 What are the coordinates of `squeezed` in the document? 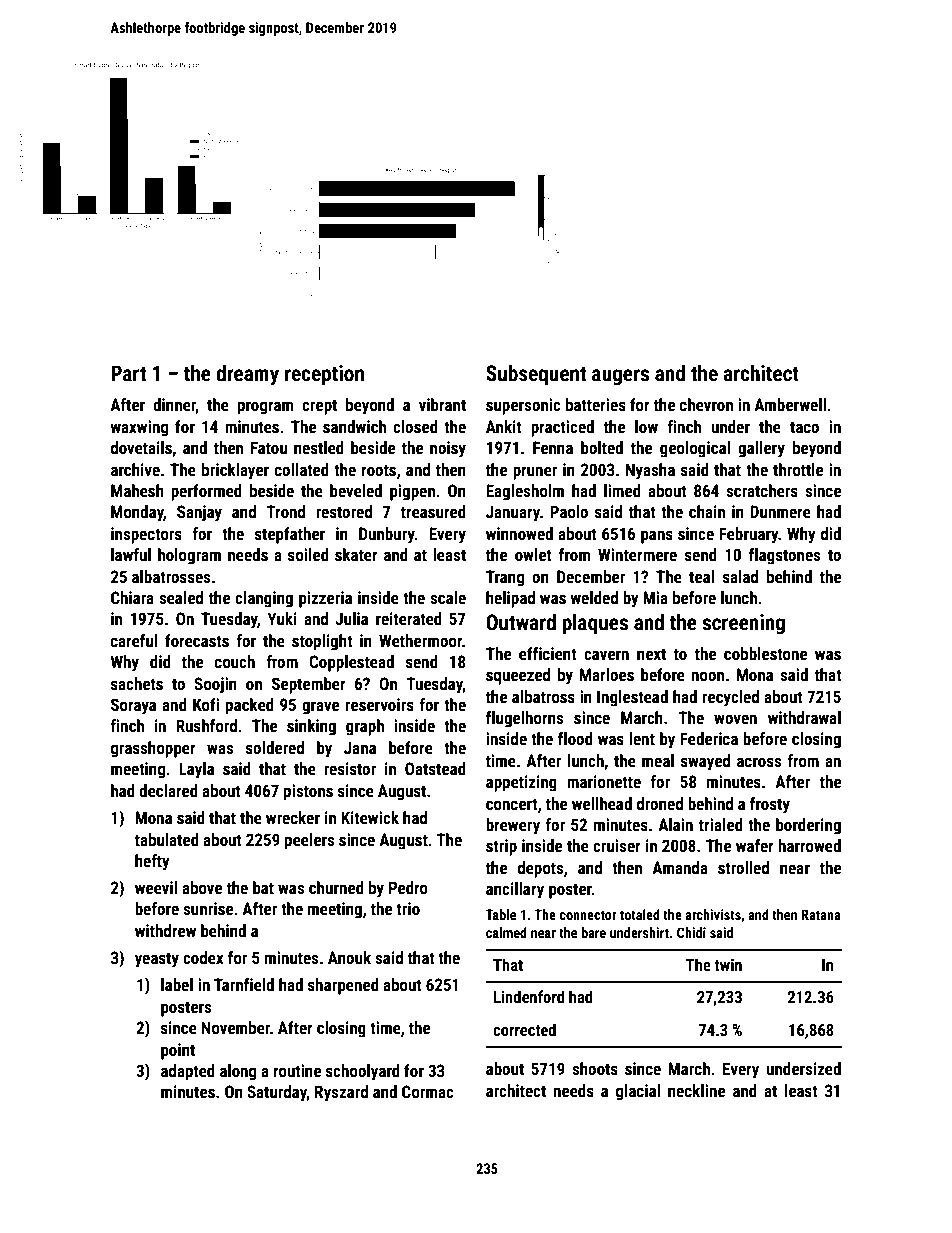 It's located at (518, 676).
